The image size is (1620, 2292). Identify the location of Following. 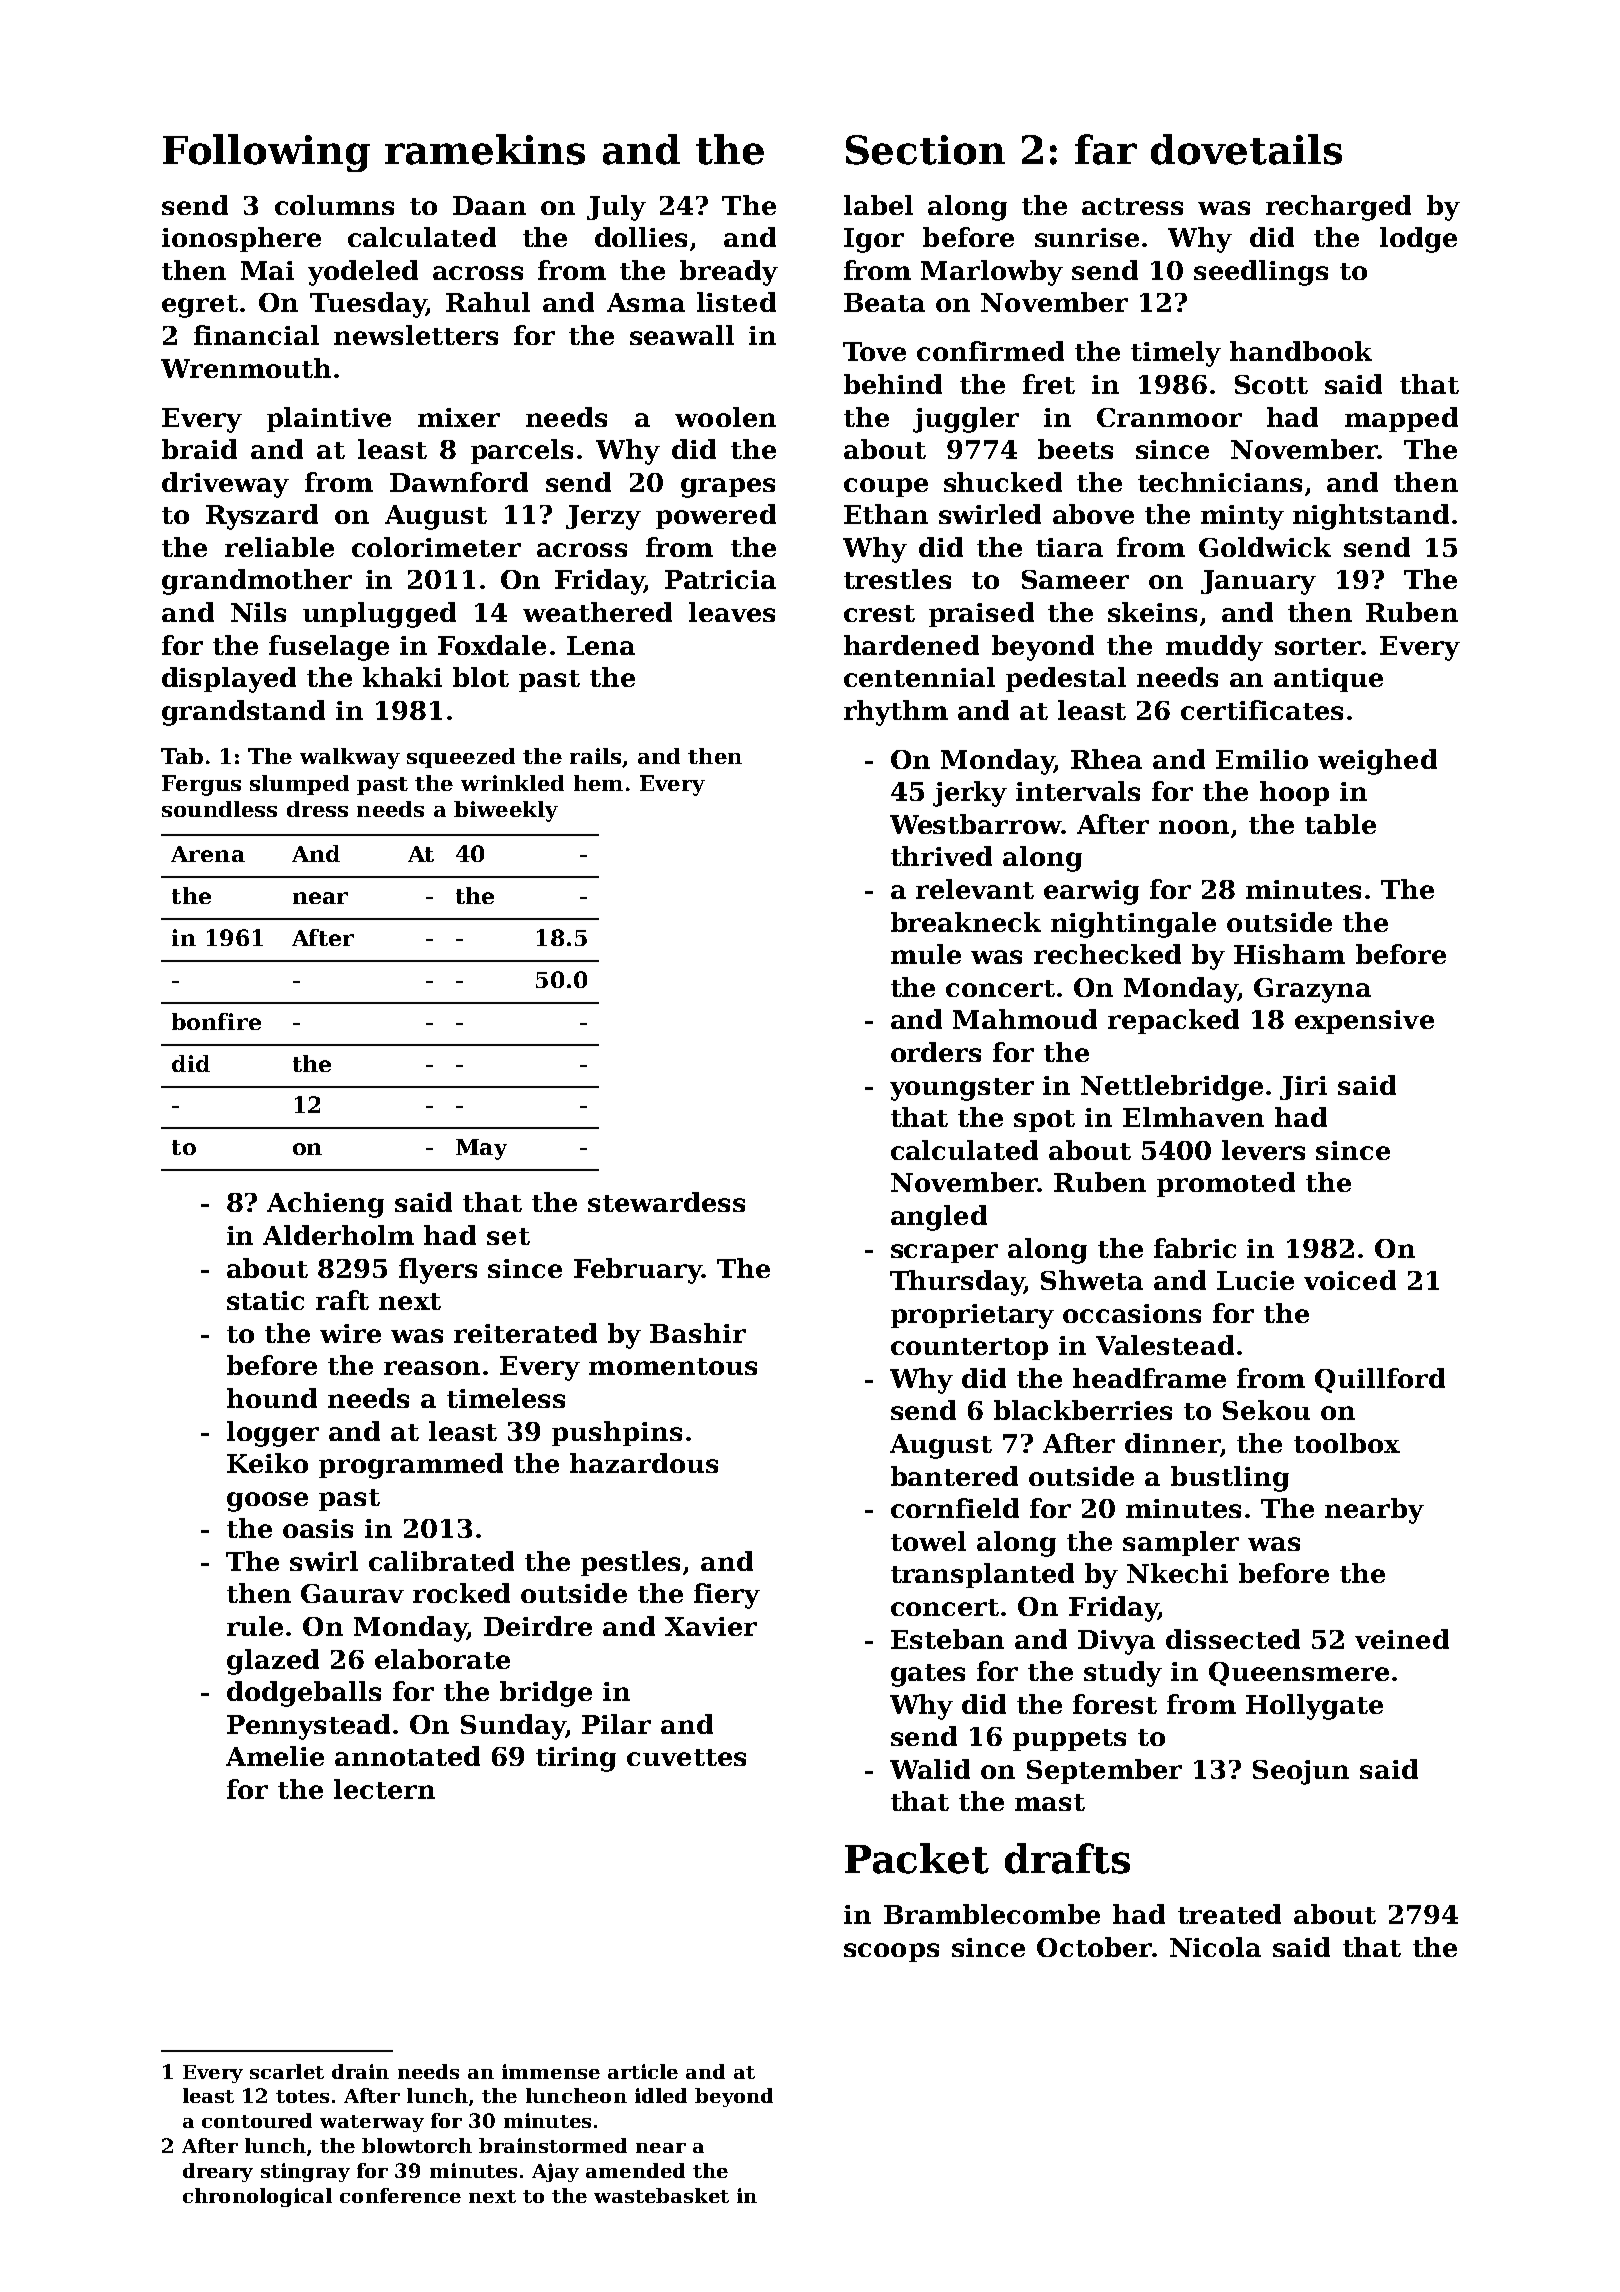
(266, 153).
